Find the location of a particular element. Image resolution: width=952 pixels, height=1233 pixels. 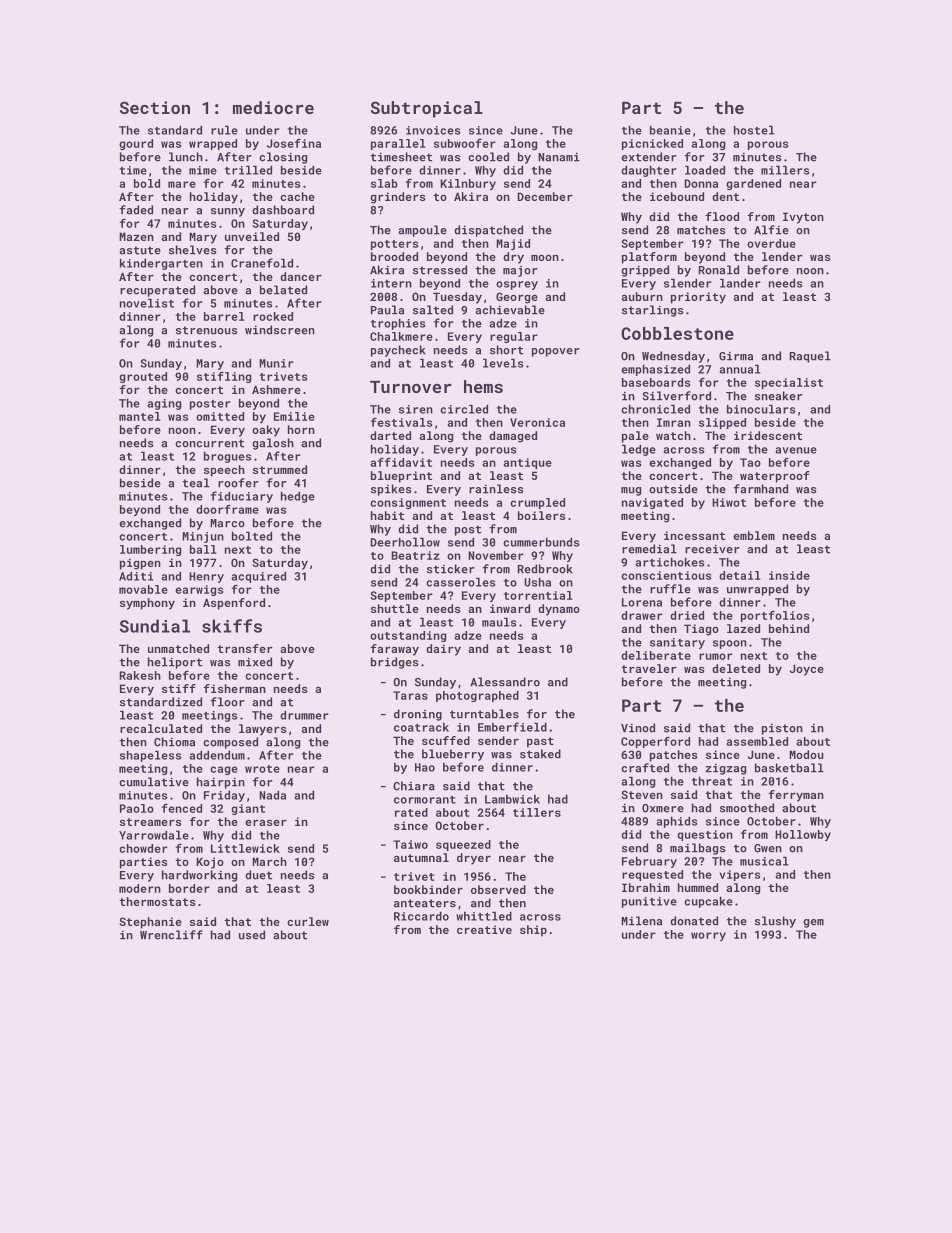

Ronald is located at coordinates (718, 270).
